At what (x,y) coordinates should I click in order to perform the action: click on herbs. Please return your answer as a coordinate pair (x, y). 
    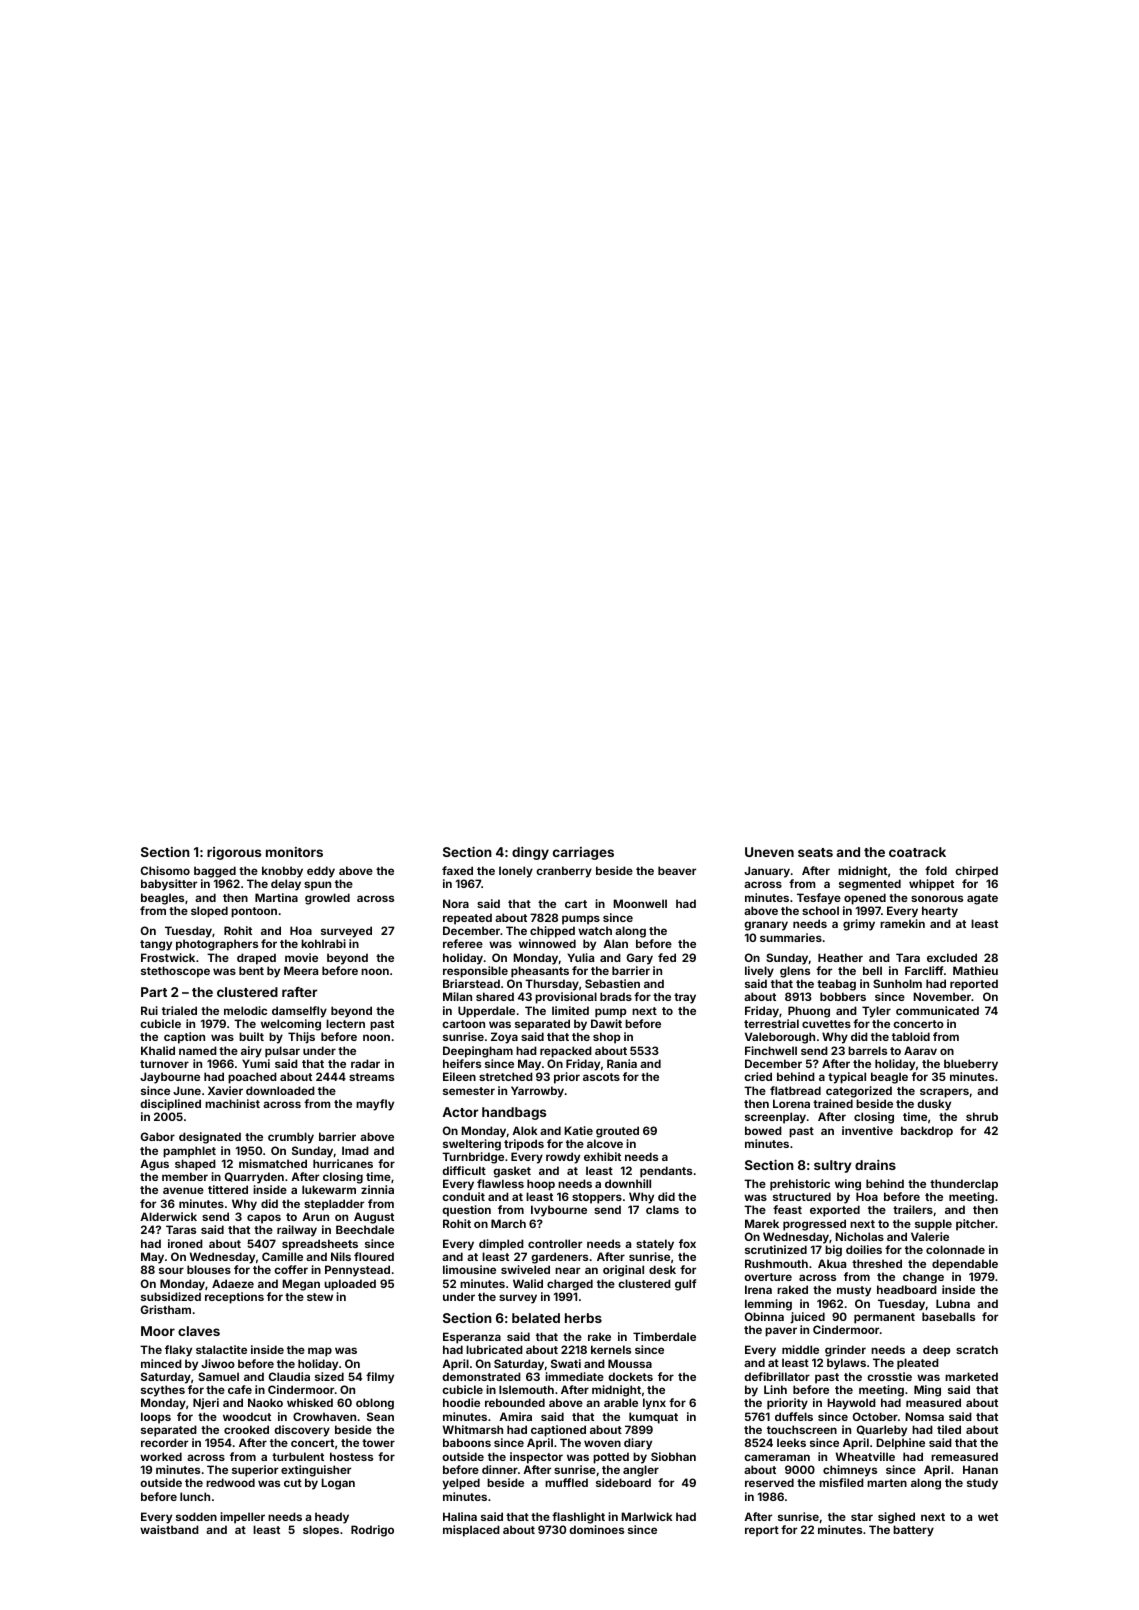
    Looking at the image, I should click on (583, 1318).
